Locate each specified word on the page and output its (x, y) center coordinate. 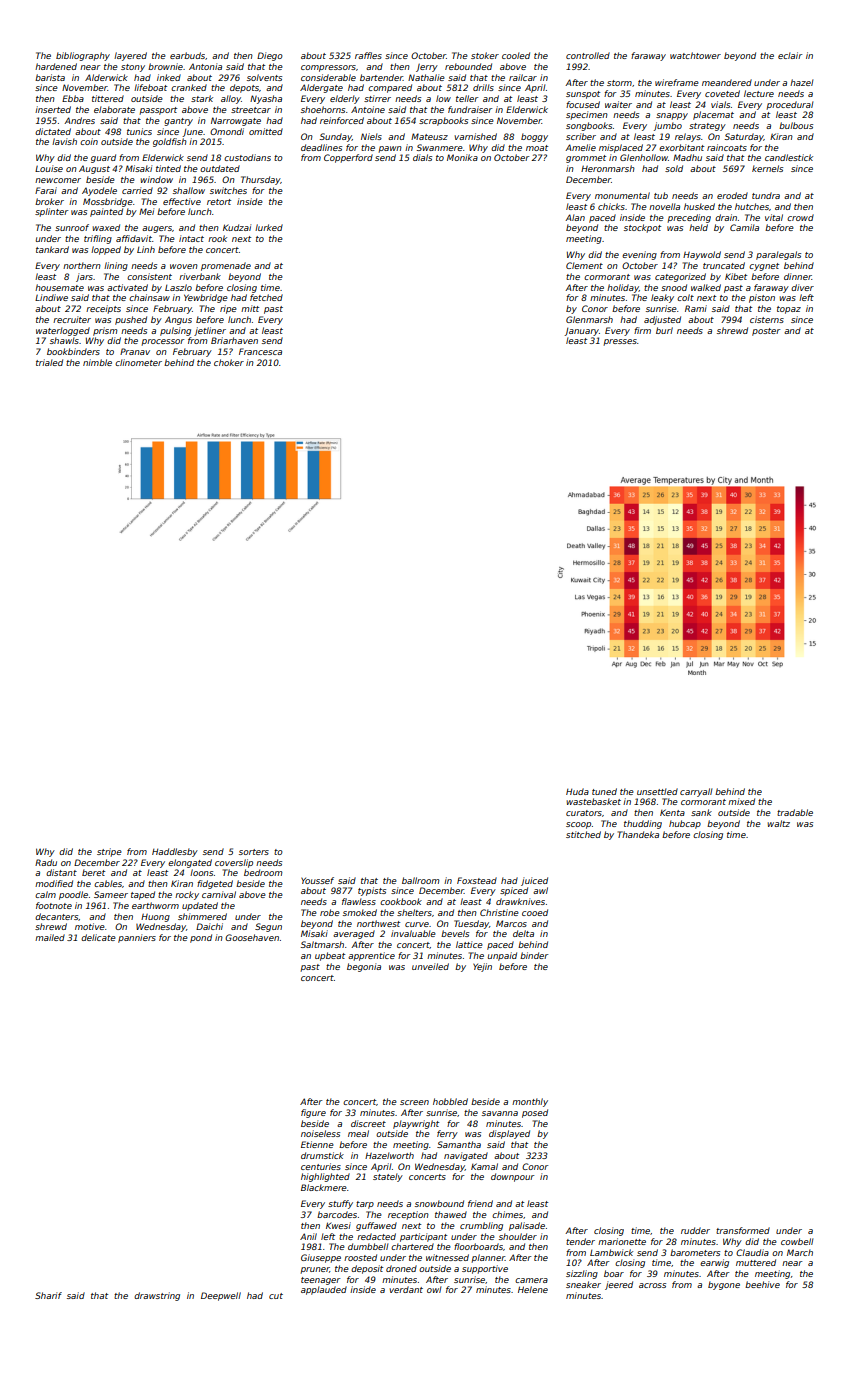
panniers (137, 938)
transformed (743, 1230)
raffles (368, 55)
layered (130, 56)
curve (417, 924)
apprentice (371, 956)
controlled (588, 55)
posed (535, 1113)
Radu (46, 862)
